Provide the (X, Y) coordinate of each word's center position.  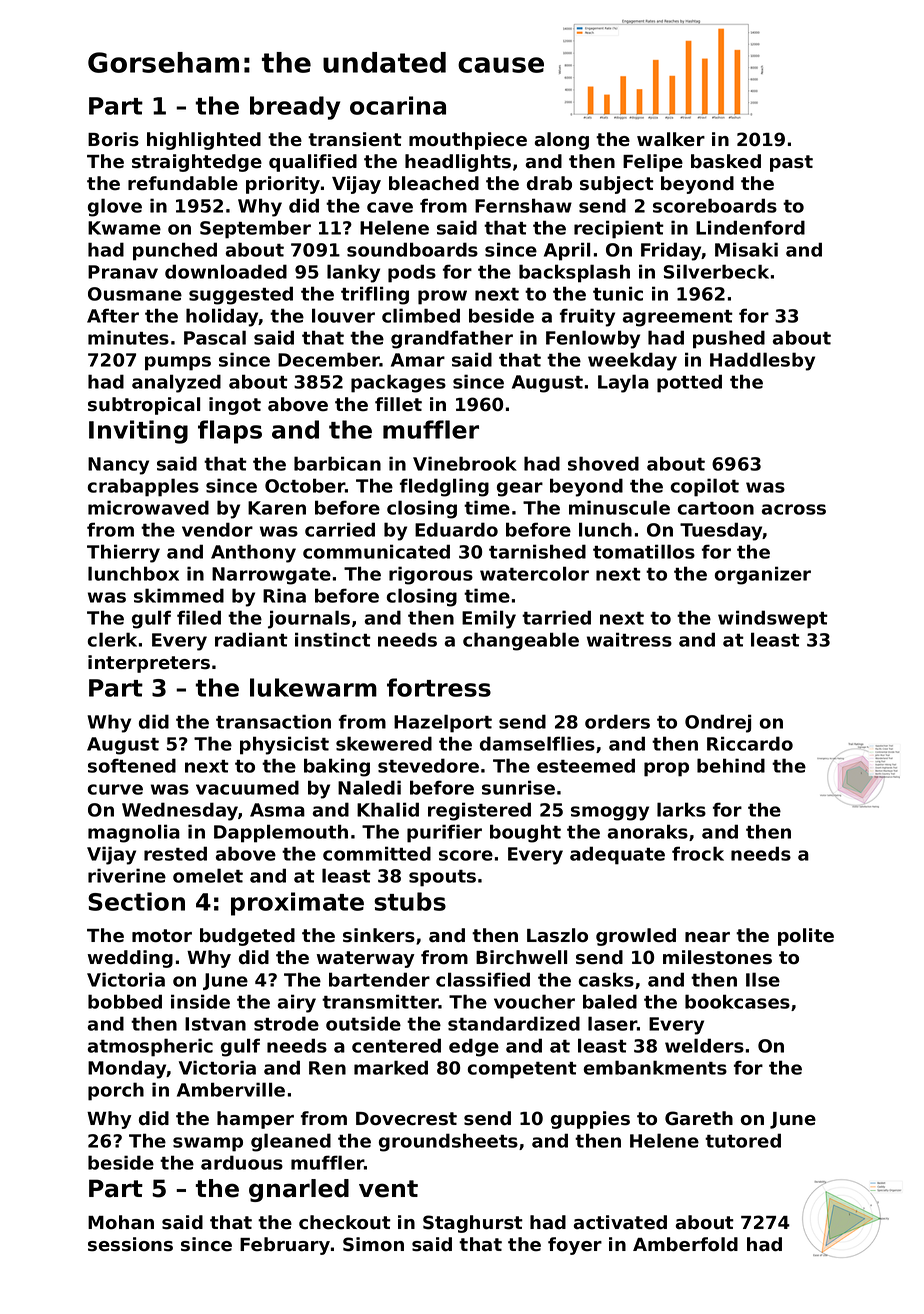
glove (115, 207)
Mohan (121, 1222)
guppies (590, 1120)
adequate (617, 855)
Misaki (746, 249)
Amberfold (685, 1244)
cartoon (716, 508)
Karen (277, 508)
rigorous (431, 575)
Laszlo (557, 935)
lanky (353, 273)
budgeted (247, 937)
